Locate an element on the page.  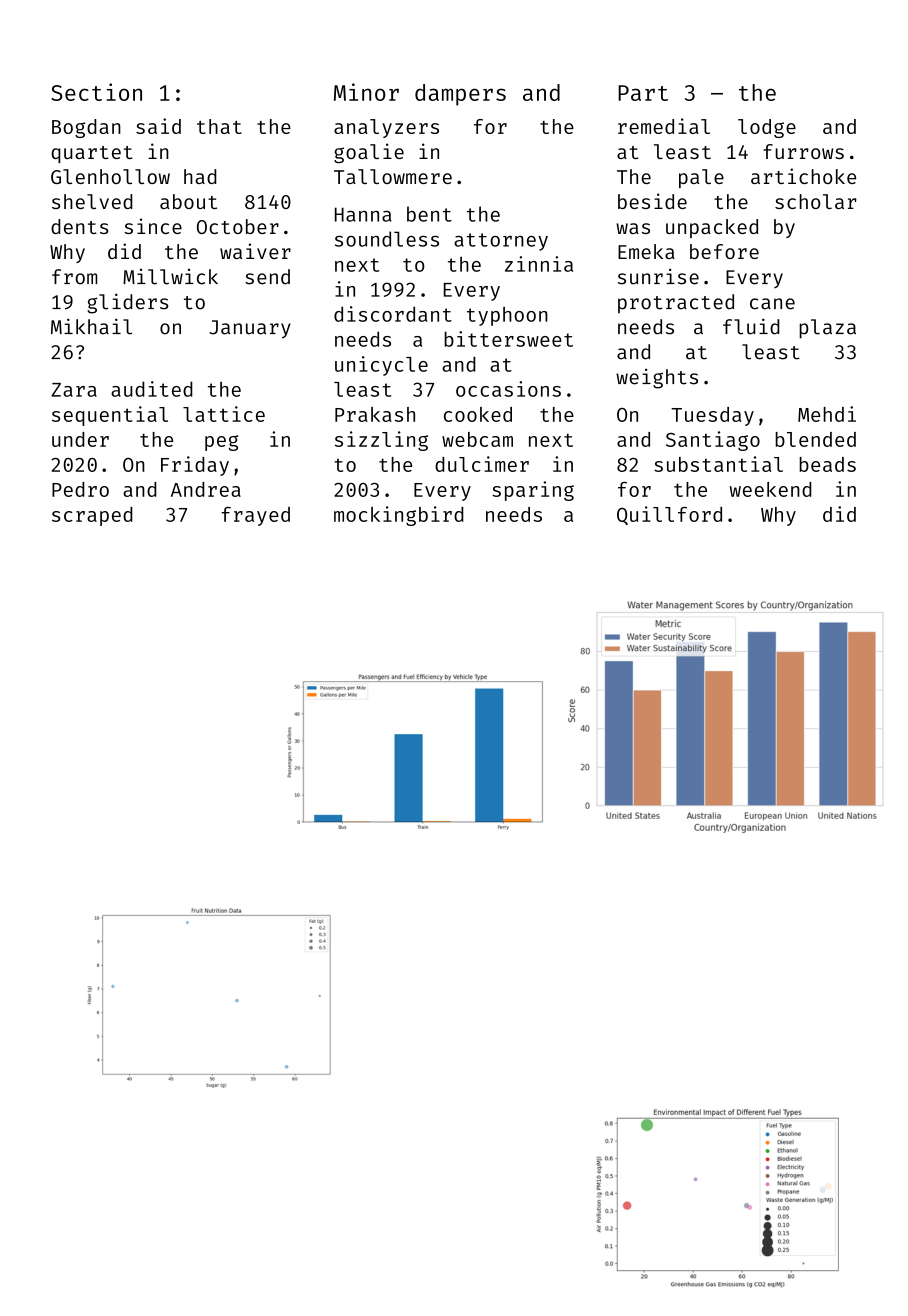
weekend is located at coordinates (770, 489).
